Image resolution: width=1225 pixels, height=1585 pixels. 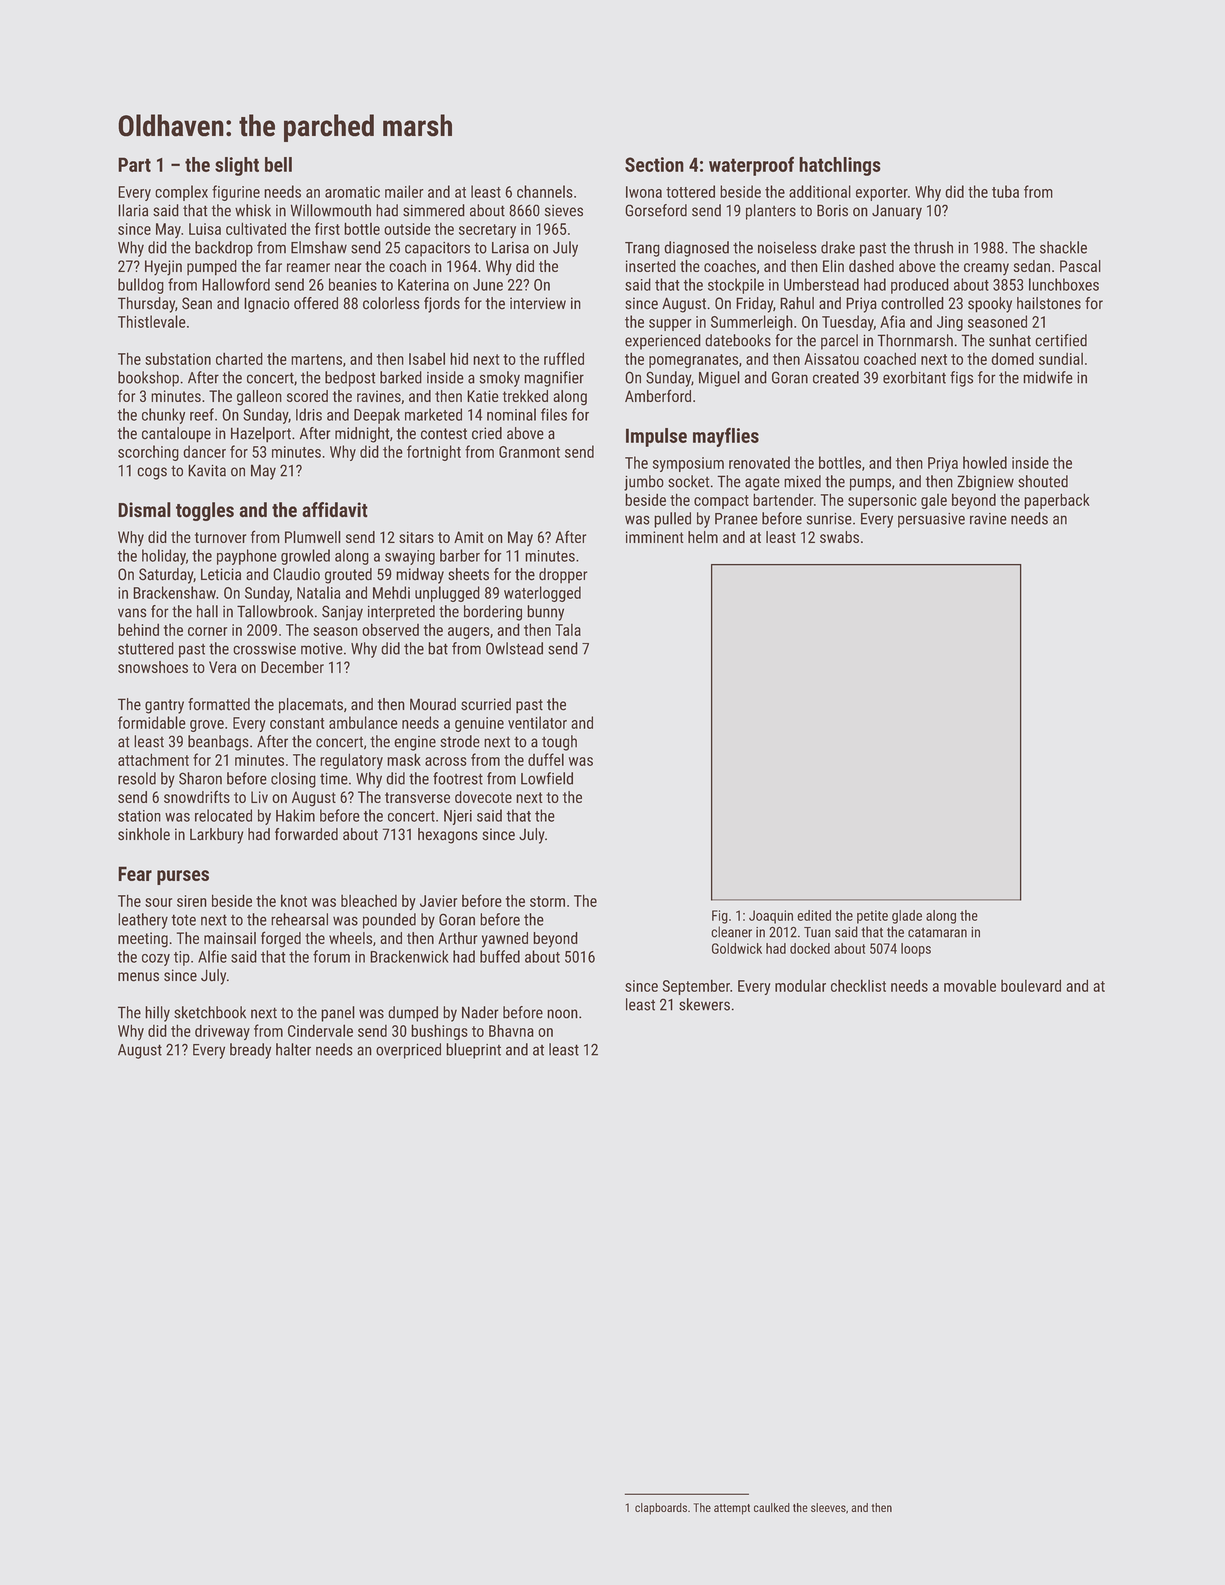 What do you see at coordinates (568, 630) in the screenshot?
I see `Tala` at bounding box center [568, 630].
